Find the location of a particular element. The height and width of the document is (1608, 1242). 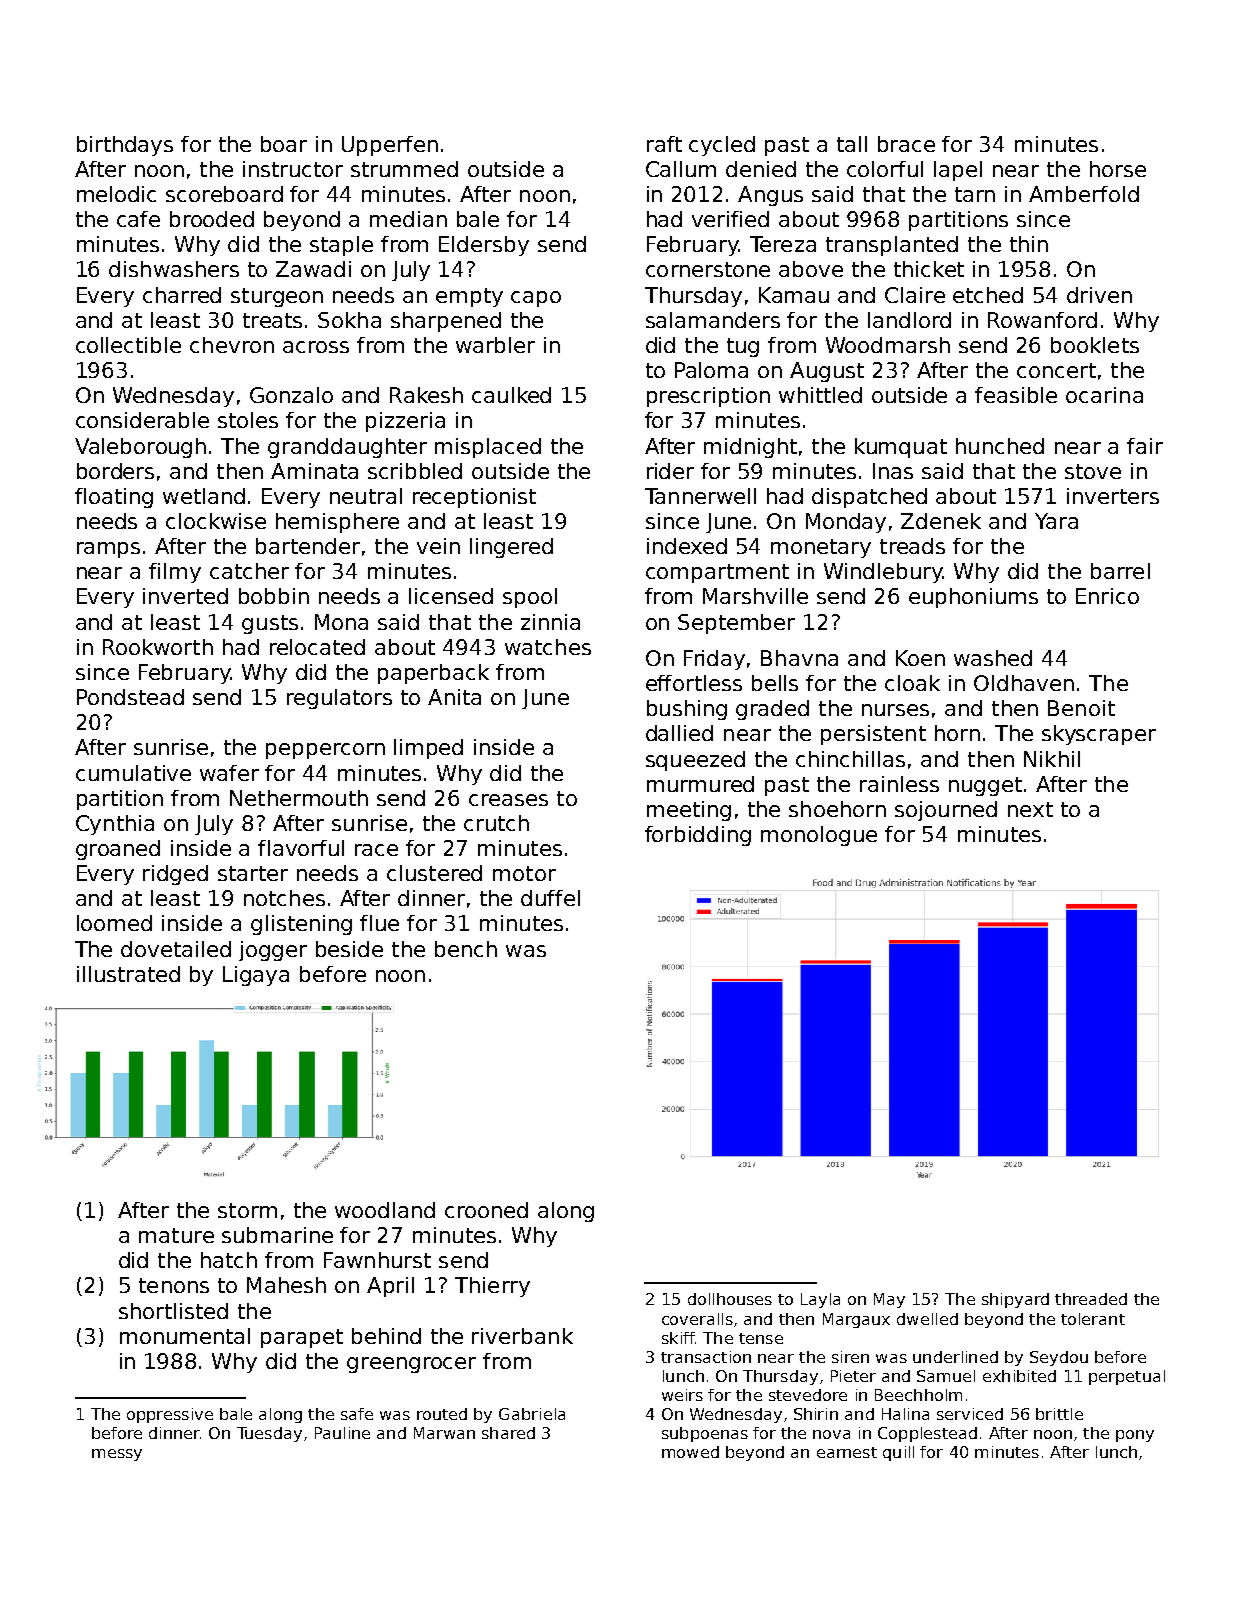

collectible is located at coordinates (128, 345).
